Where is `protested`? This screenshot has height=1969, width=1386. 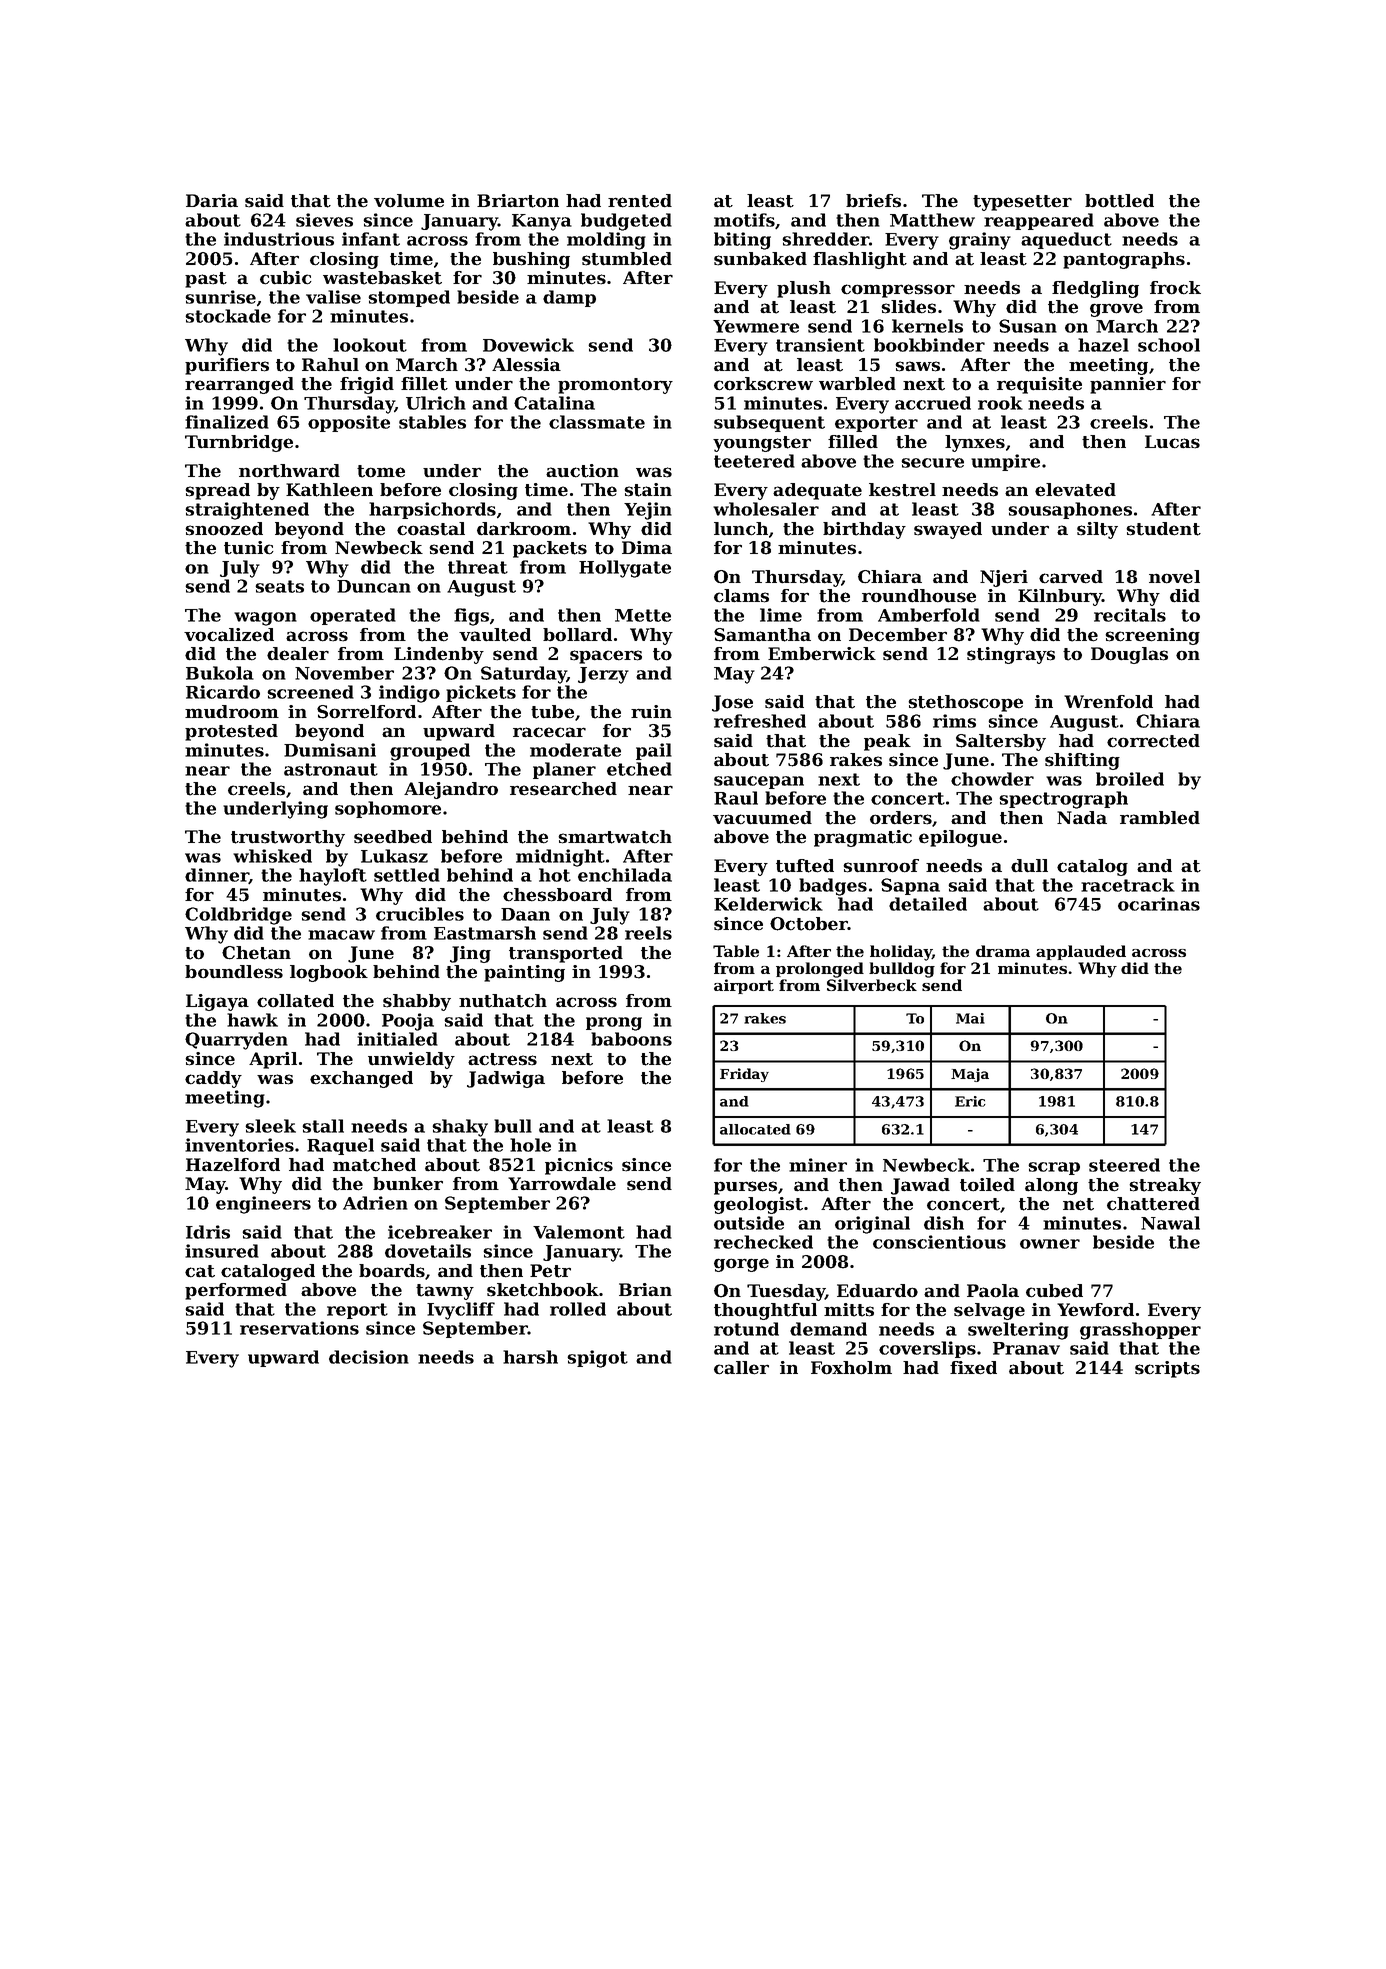 protested is located at coordinates (231, 732).
